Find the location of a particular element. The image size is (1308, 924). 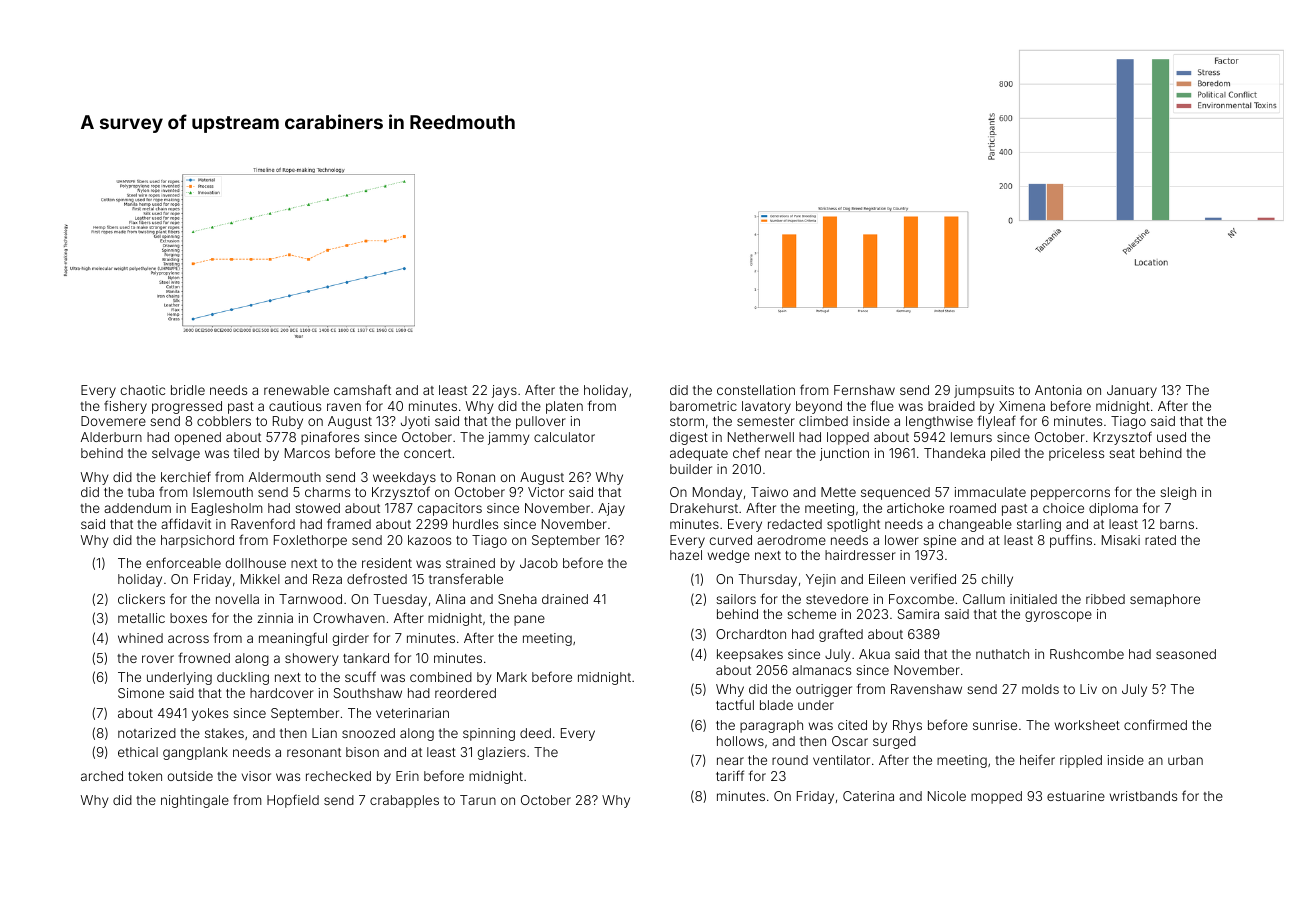

Tarun is located at coordinates (478, 800).
